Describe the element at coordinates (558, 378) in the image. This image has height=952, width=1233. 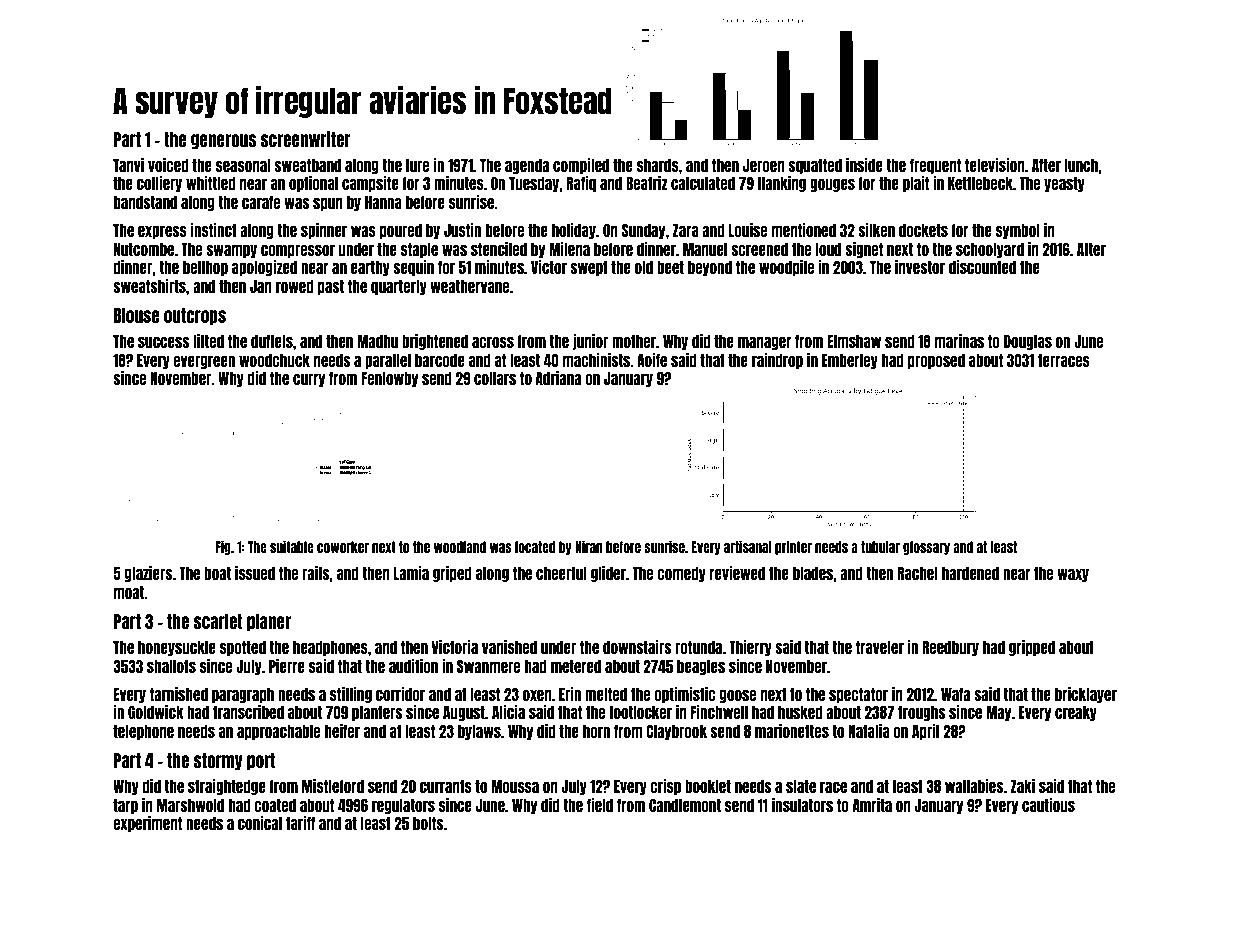
I see `Adriana` at that location.
